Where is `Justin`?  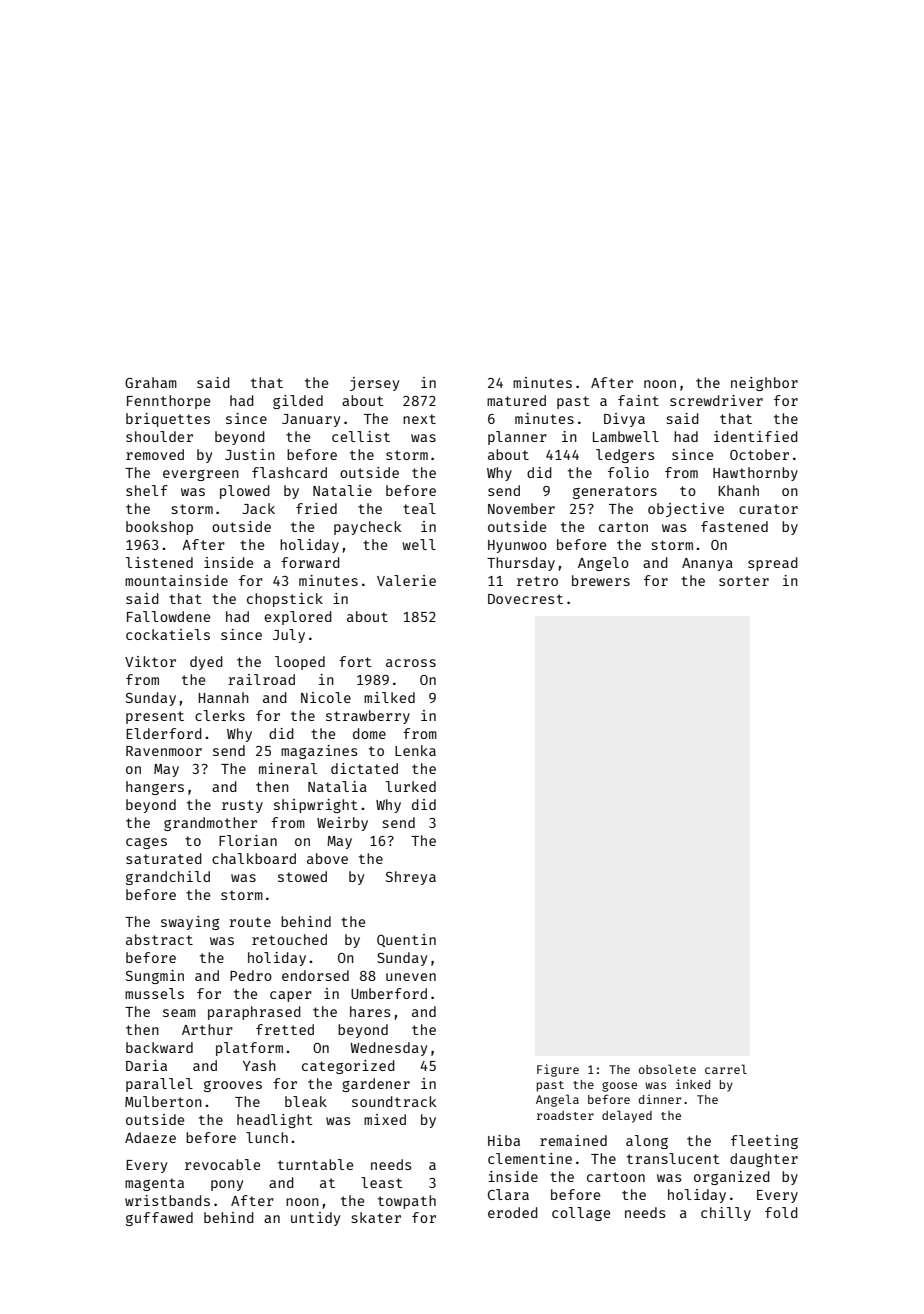
Justin is located at coordinates (250, 454).
